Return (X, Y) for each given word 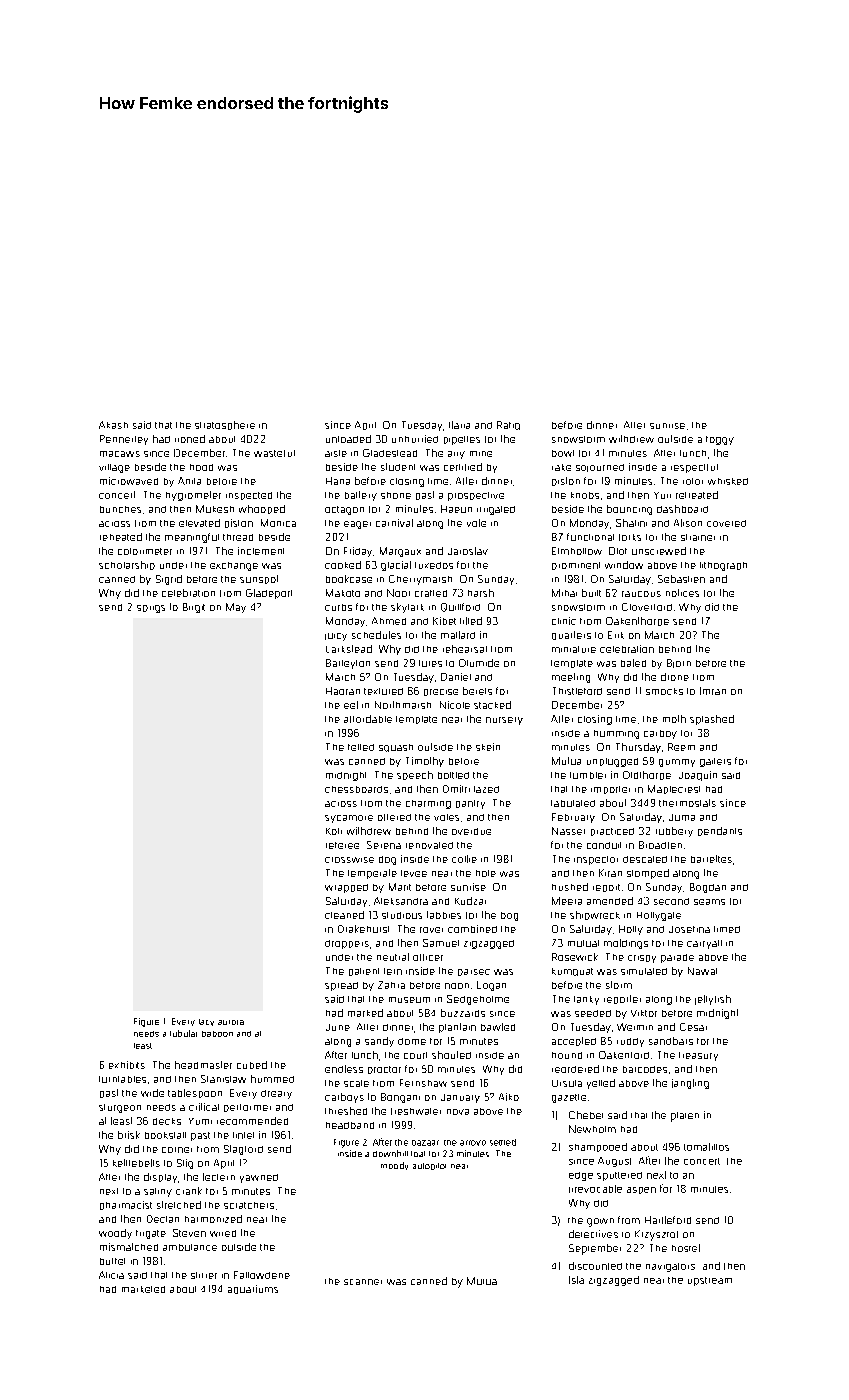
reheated (121, 537)
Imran (713, 691)
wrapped (346, 888)
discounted (595, 1266)
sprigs (151, 609)
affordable (368, 719)
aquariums (253, 1289)
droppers (347, 944)
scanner (363, 1282)
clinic (564, 621)
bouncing (629, 510)
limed (727, 929)
